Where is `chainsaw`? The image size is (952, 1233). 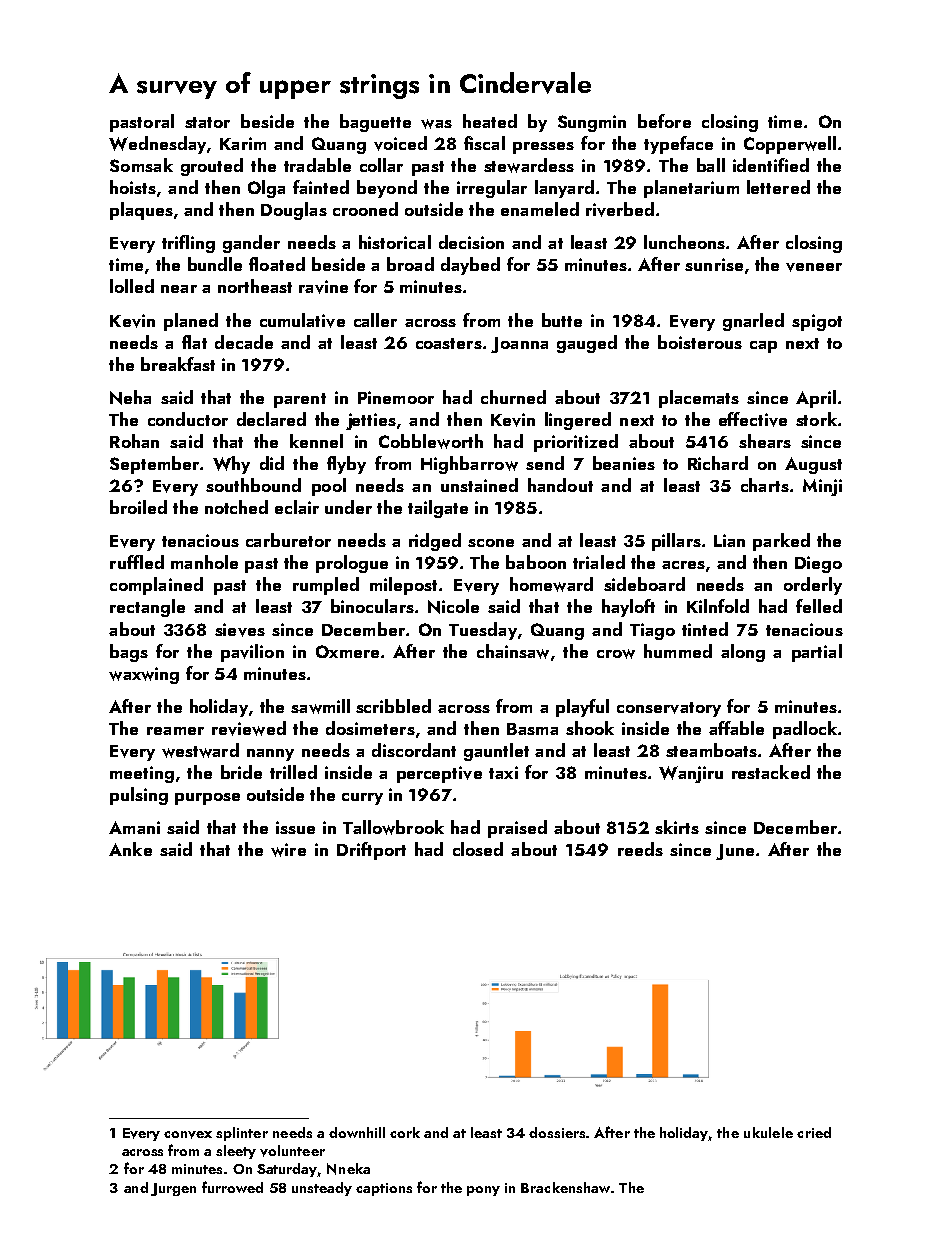 chainsaw is located at coordinates (513, 651).
